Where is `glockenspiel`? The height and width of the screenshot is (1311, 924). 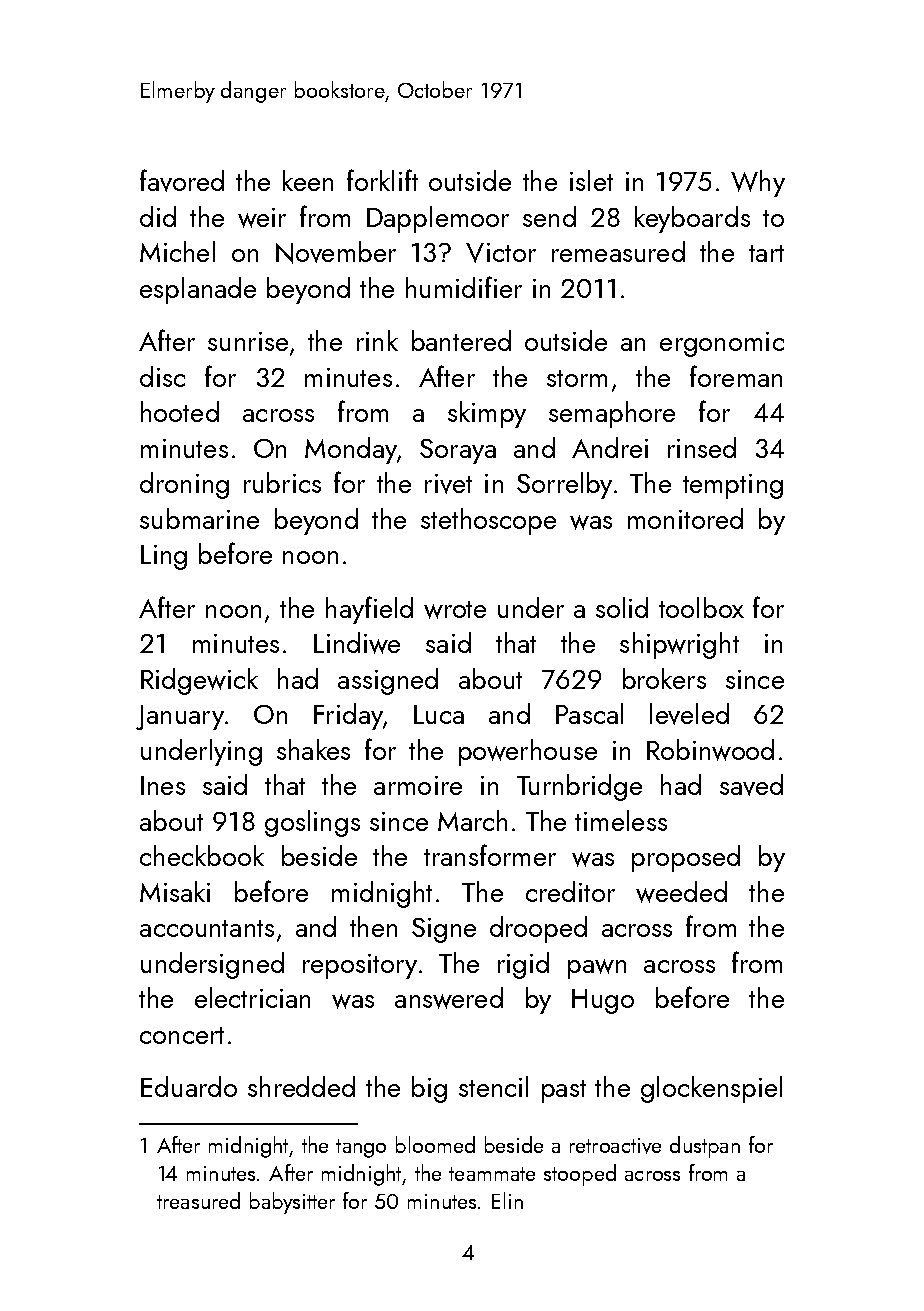
glockenspiel is located at coordinates (711, 1089).
